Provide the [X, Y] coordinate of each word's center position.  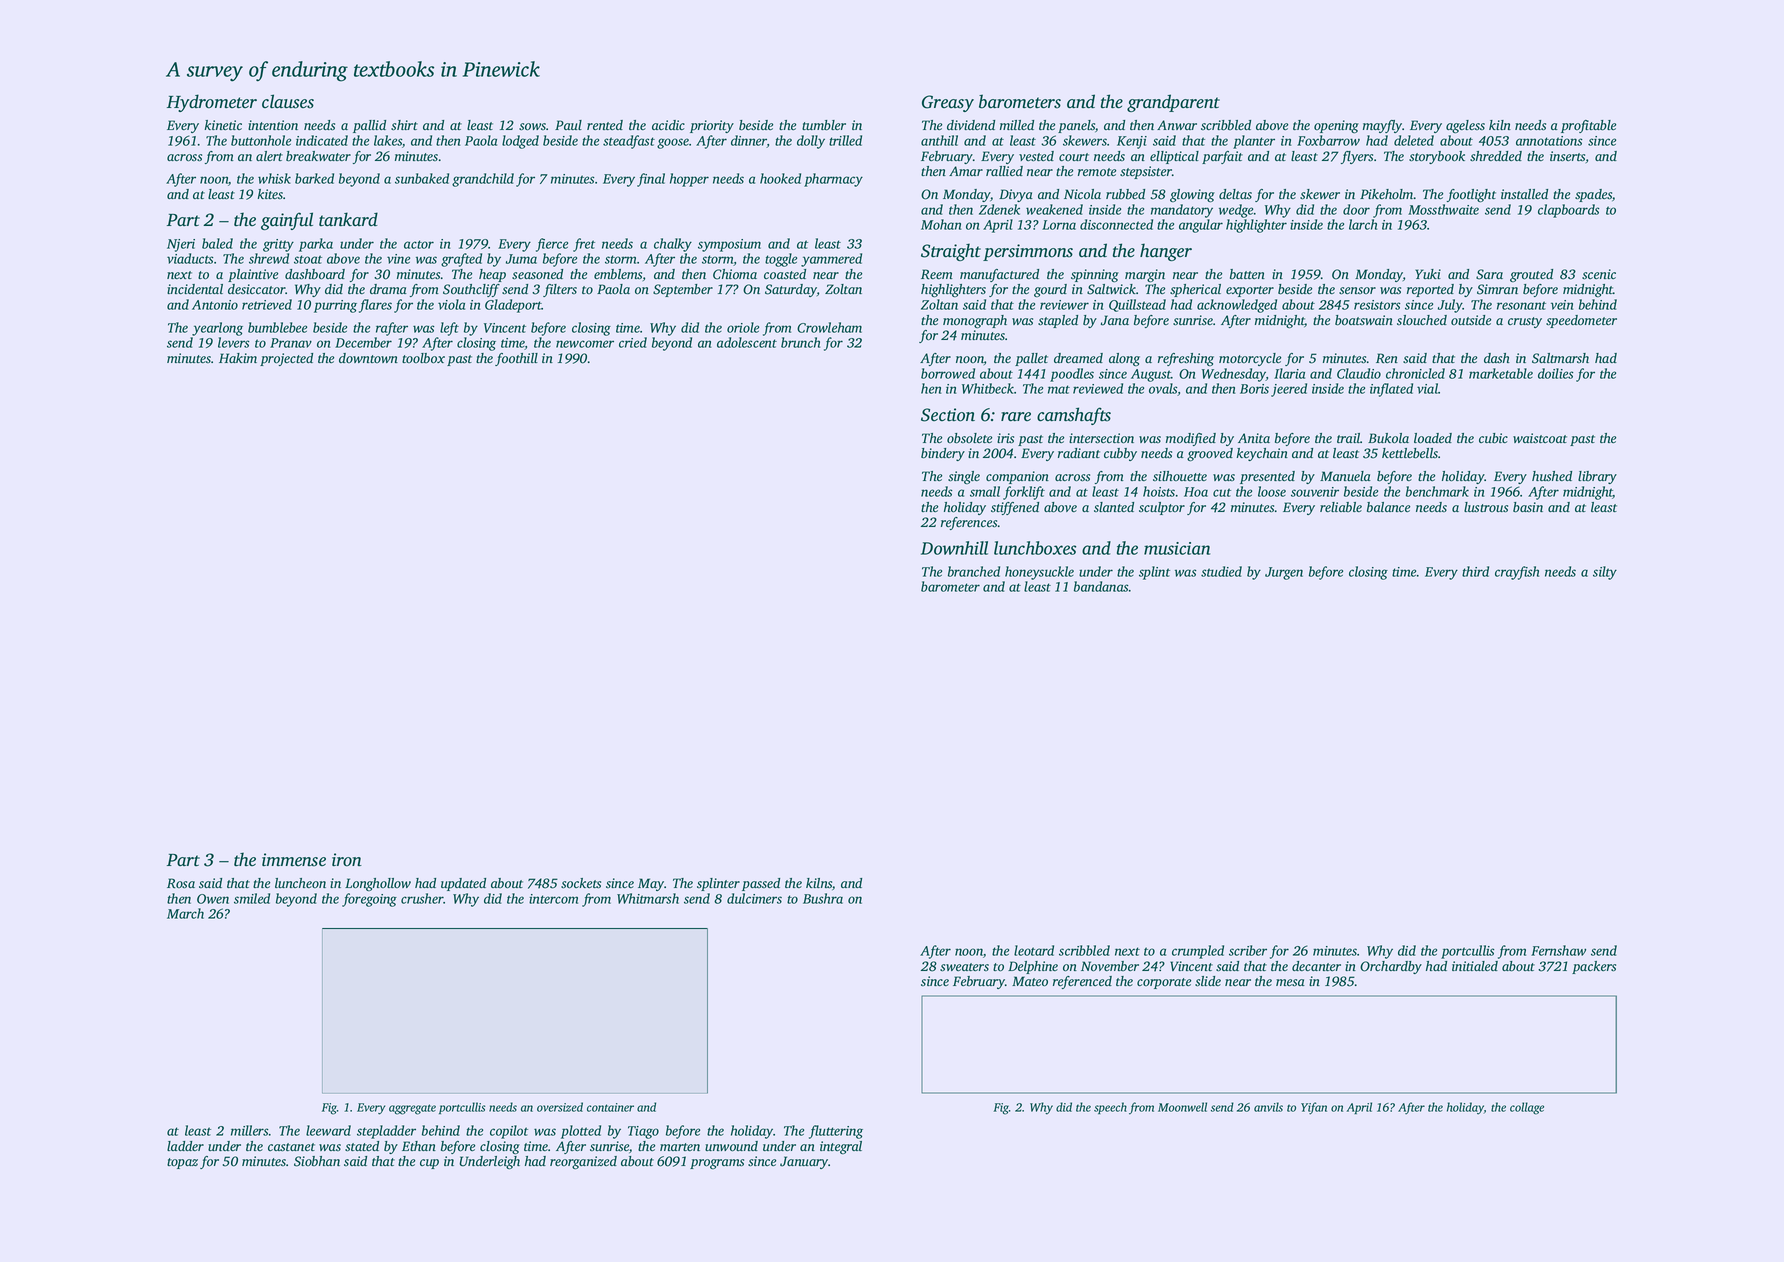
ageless [1465, 127]
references [969, 523]
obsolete [969, 438]
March [185, 913]
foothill [516, 359]
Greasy [948, 103]
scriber [1248, 950]
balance [1388, 507]
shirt [404, 125]
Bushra [823, 898]
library [1597, 477]
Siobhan [317, 1161]
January [804, 1162]
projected [286, 359]
